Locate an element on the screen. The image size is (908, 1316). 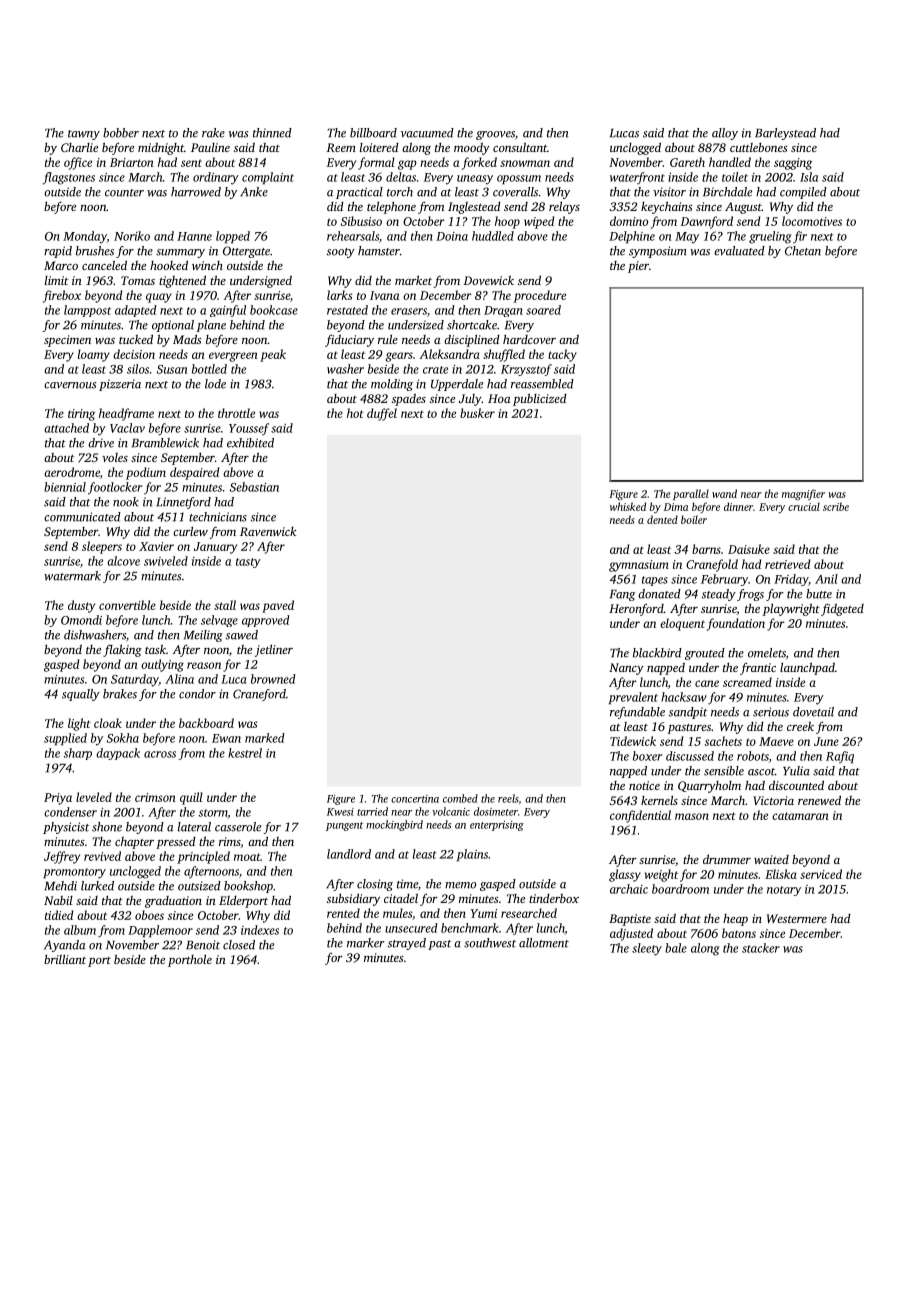
loitered is located at coordinates (379, 147).
